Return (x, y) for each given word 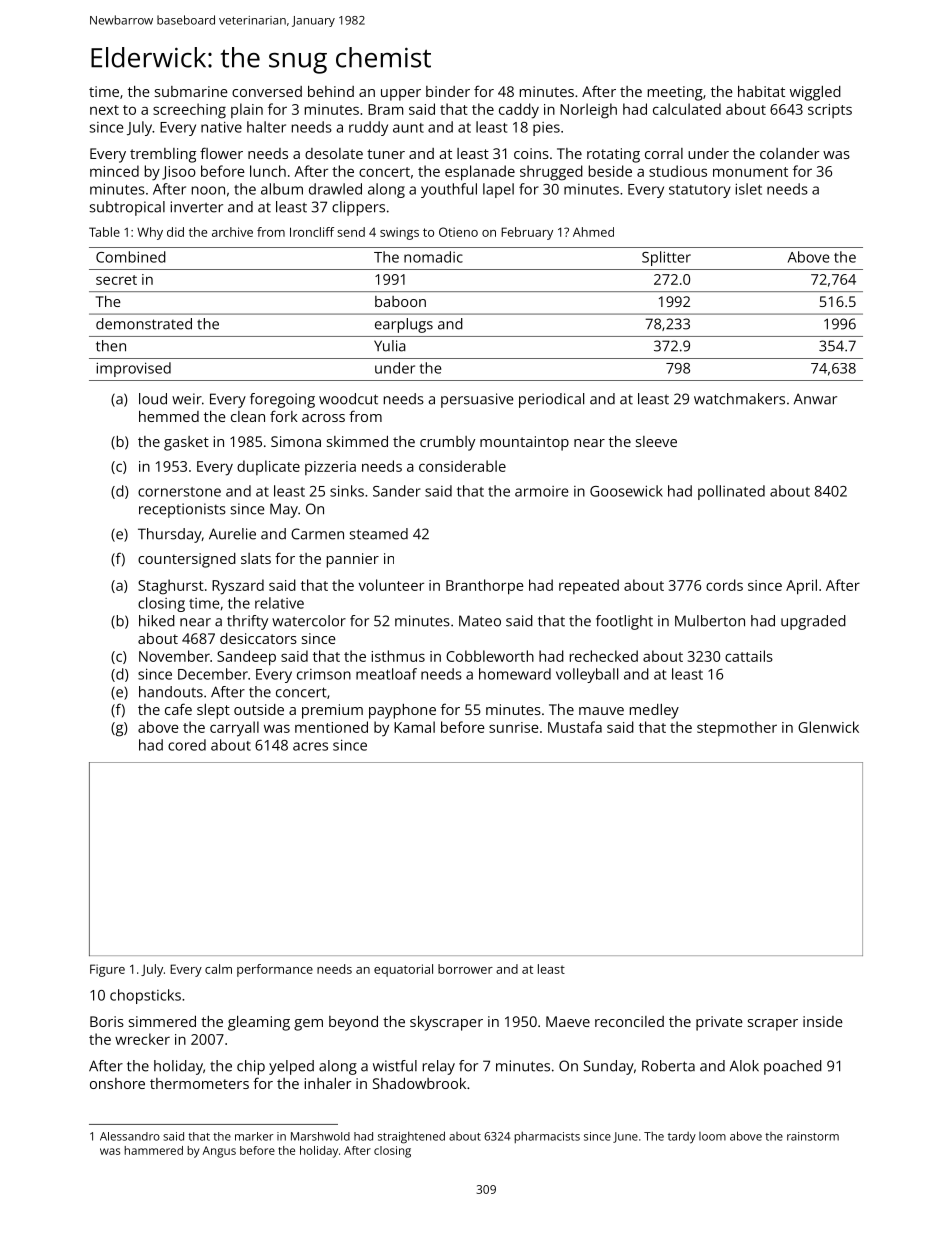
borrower (465, 969)
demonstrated (144, 324)
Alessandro (130, 1136)
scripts (830, 111)
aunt (408, 128)
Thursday (170, 535)
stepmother (737, 728)
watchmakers (739, 399)
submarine (191, 91)
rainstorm (813, 1136)
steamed (379, 534)
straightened (411, 1137)
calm (218, 969)
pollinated (731, 492)
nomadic (433, 257)
